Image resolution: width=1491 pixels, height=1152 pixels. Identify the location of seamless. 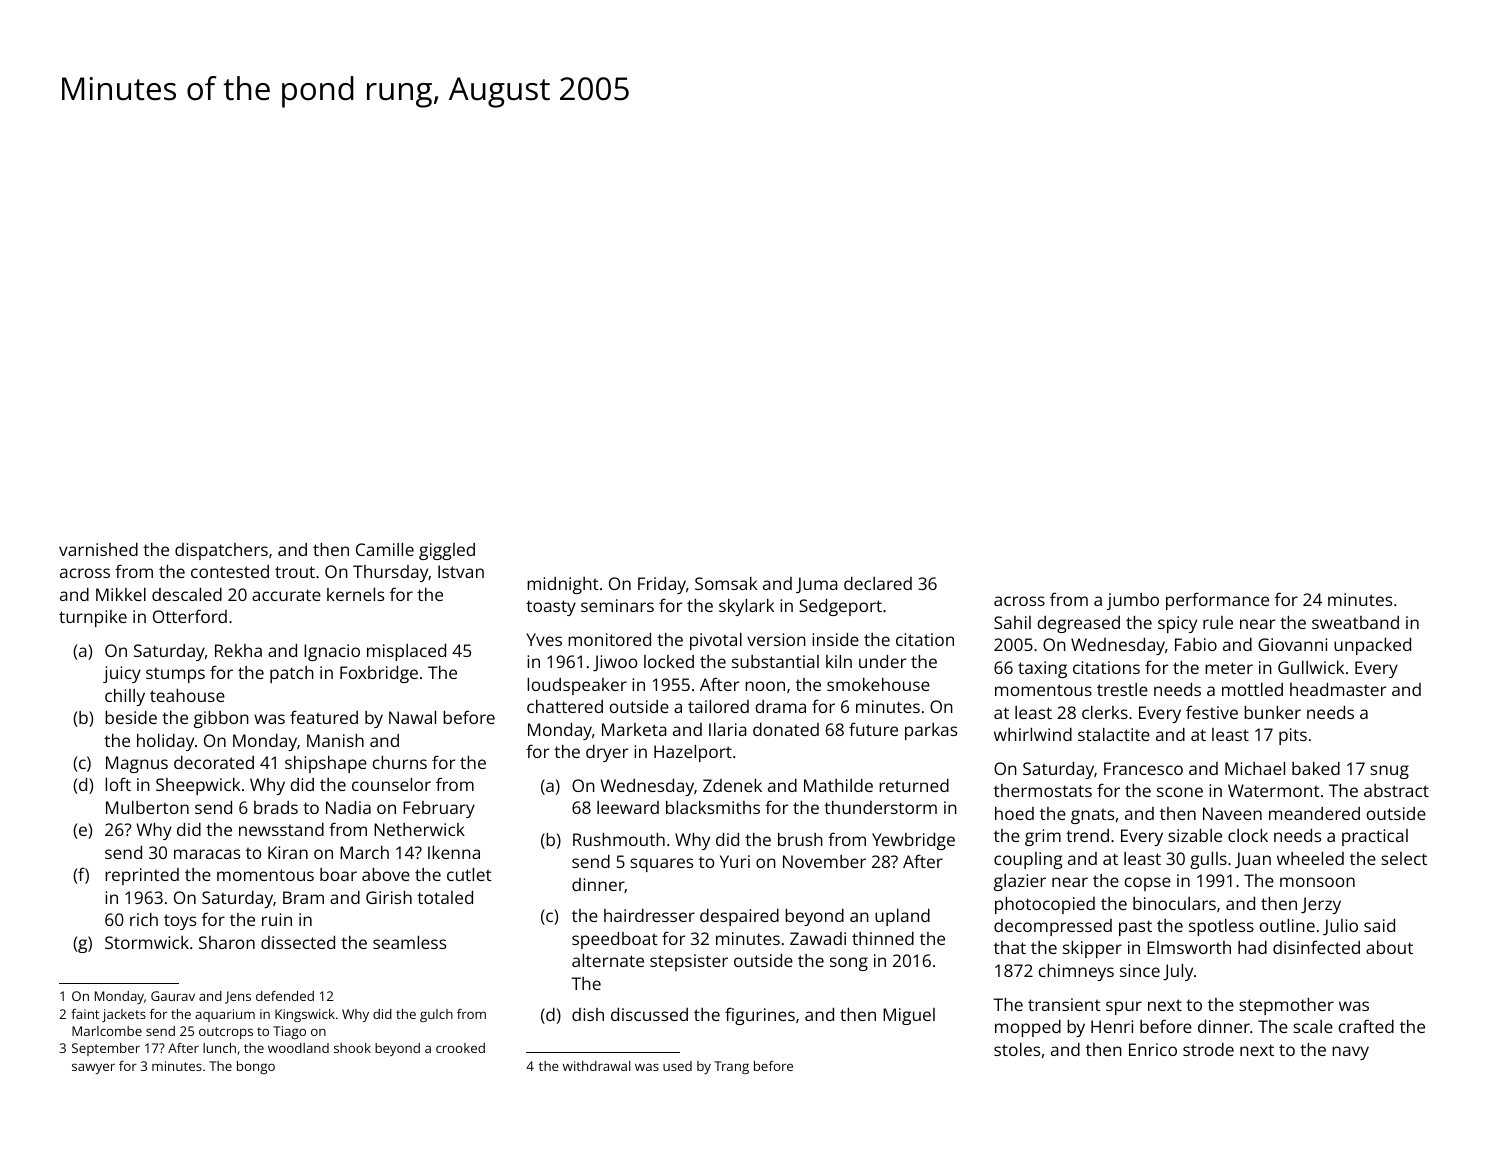
(409, 942).
